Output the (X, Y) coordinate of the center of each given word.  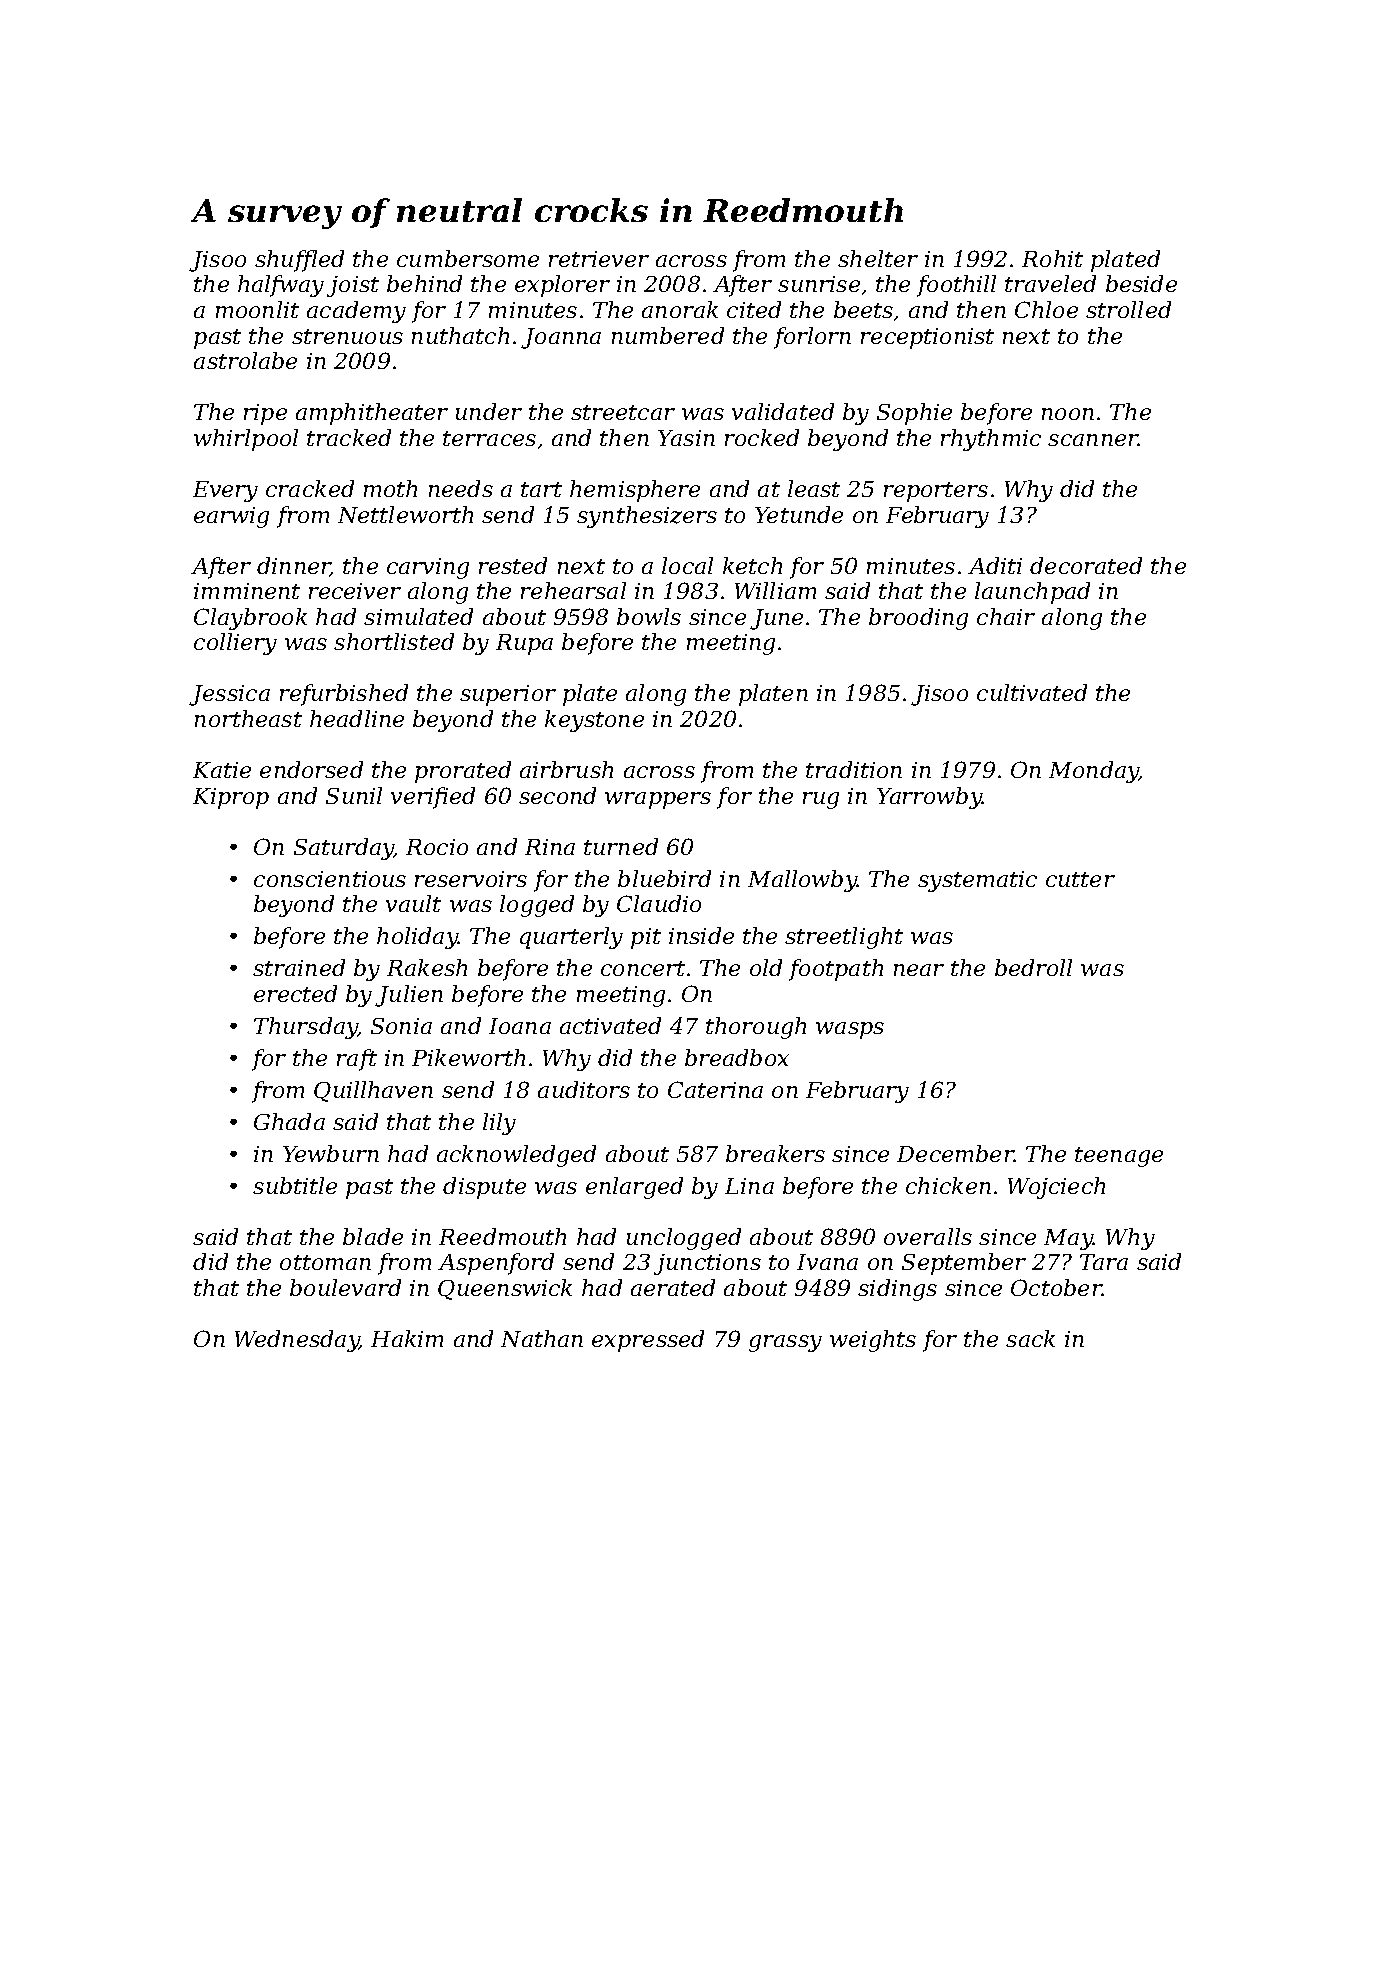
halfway (281, 286)
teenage (1119, 1157)
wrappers (658, 800)
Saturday (344, 849)
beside (1141, 283)
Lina (749, 1186)
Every (225, 491)
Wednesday (297, 1341)
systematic (977, 881)
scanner (1093, 440)
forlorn (812, 338)
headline (357, 718)
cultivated (1032, 692)
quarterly (571, 938)
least (814, 488)
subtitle (295, 1185)
